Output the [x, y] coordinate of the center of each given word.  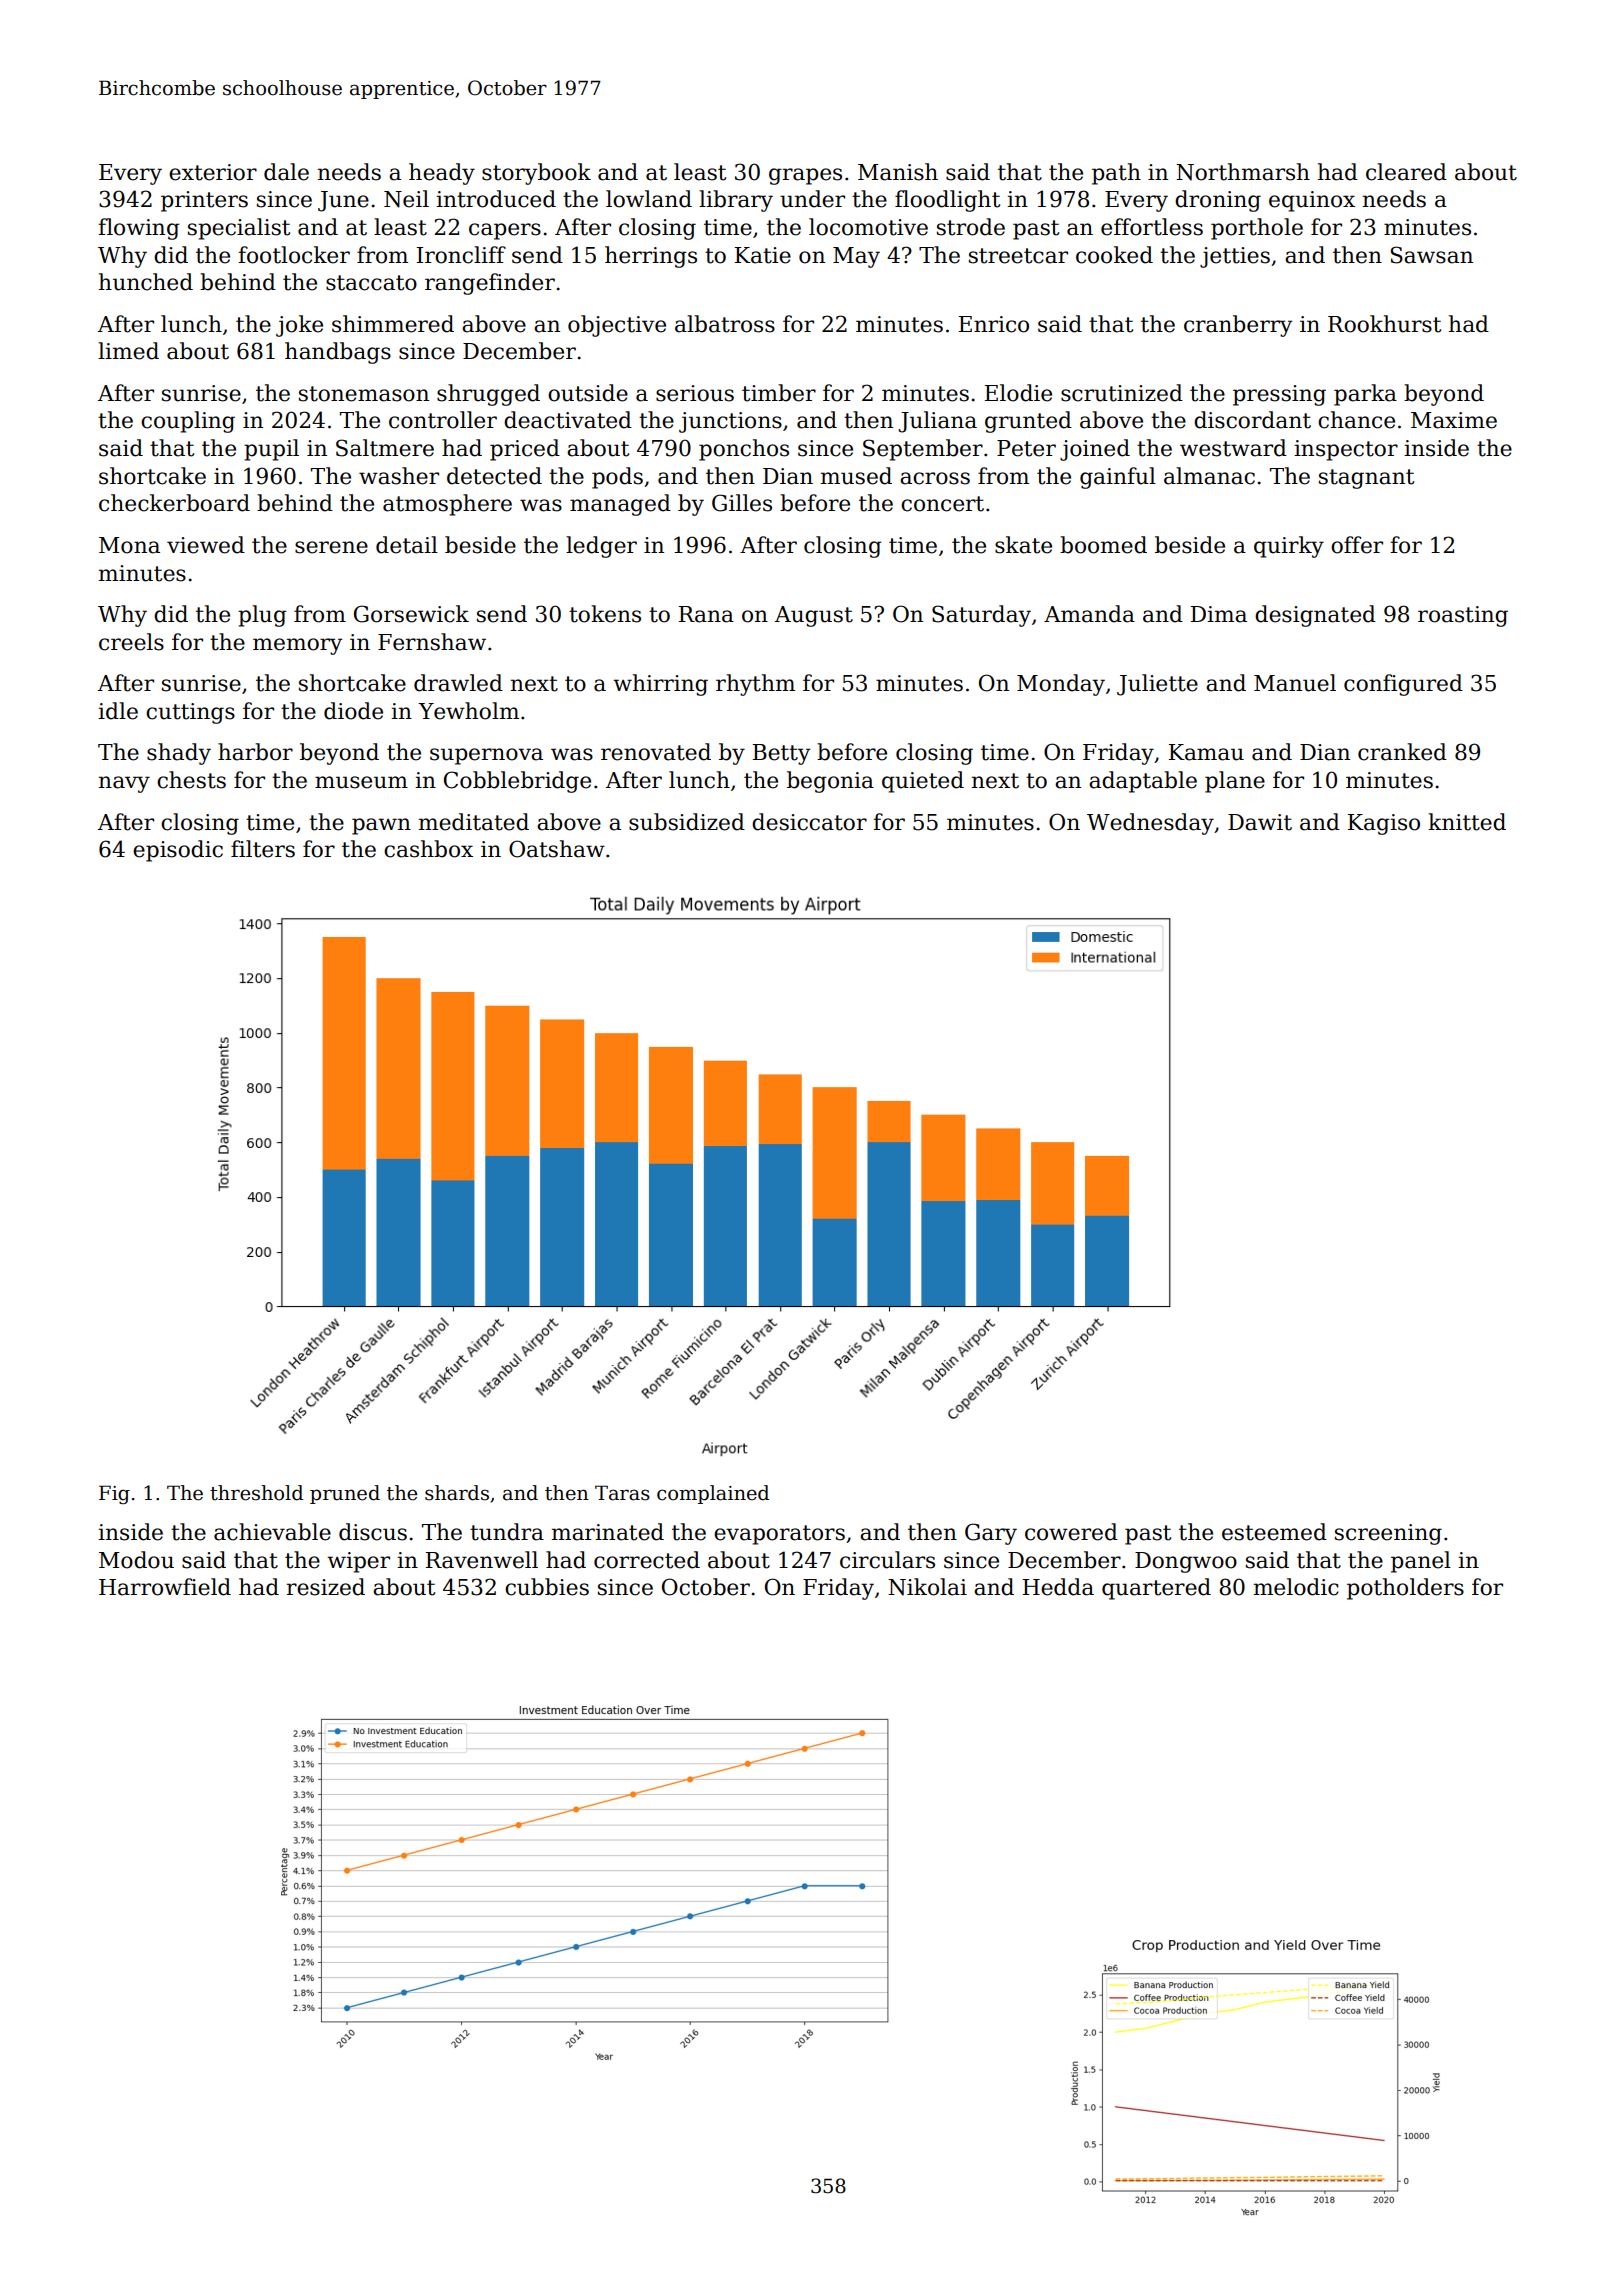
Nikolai [927, 1587]
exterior [213, 172]
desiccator [809, 822]
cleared [1406, 172]
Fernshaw [432, 642]
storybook [536, 174]
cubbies [547, 1587]
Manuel [1295, 683]
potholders [1405, 1589]
